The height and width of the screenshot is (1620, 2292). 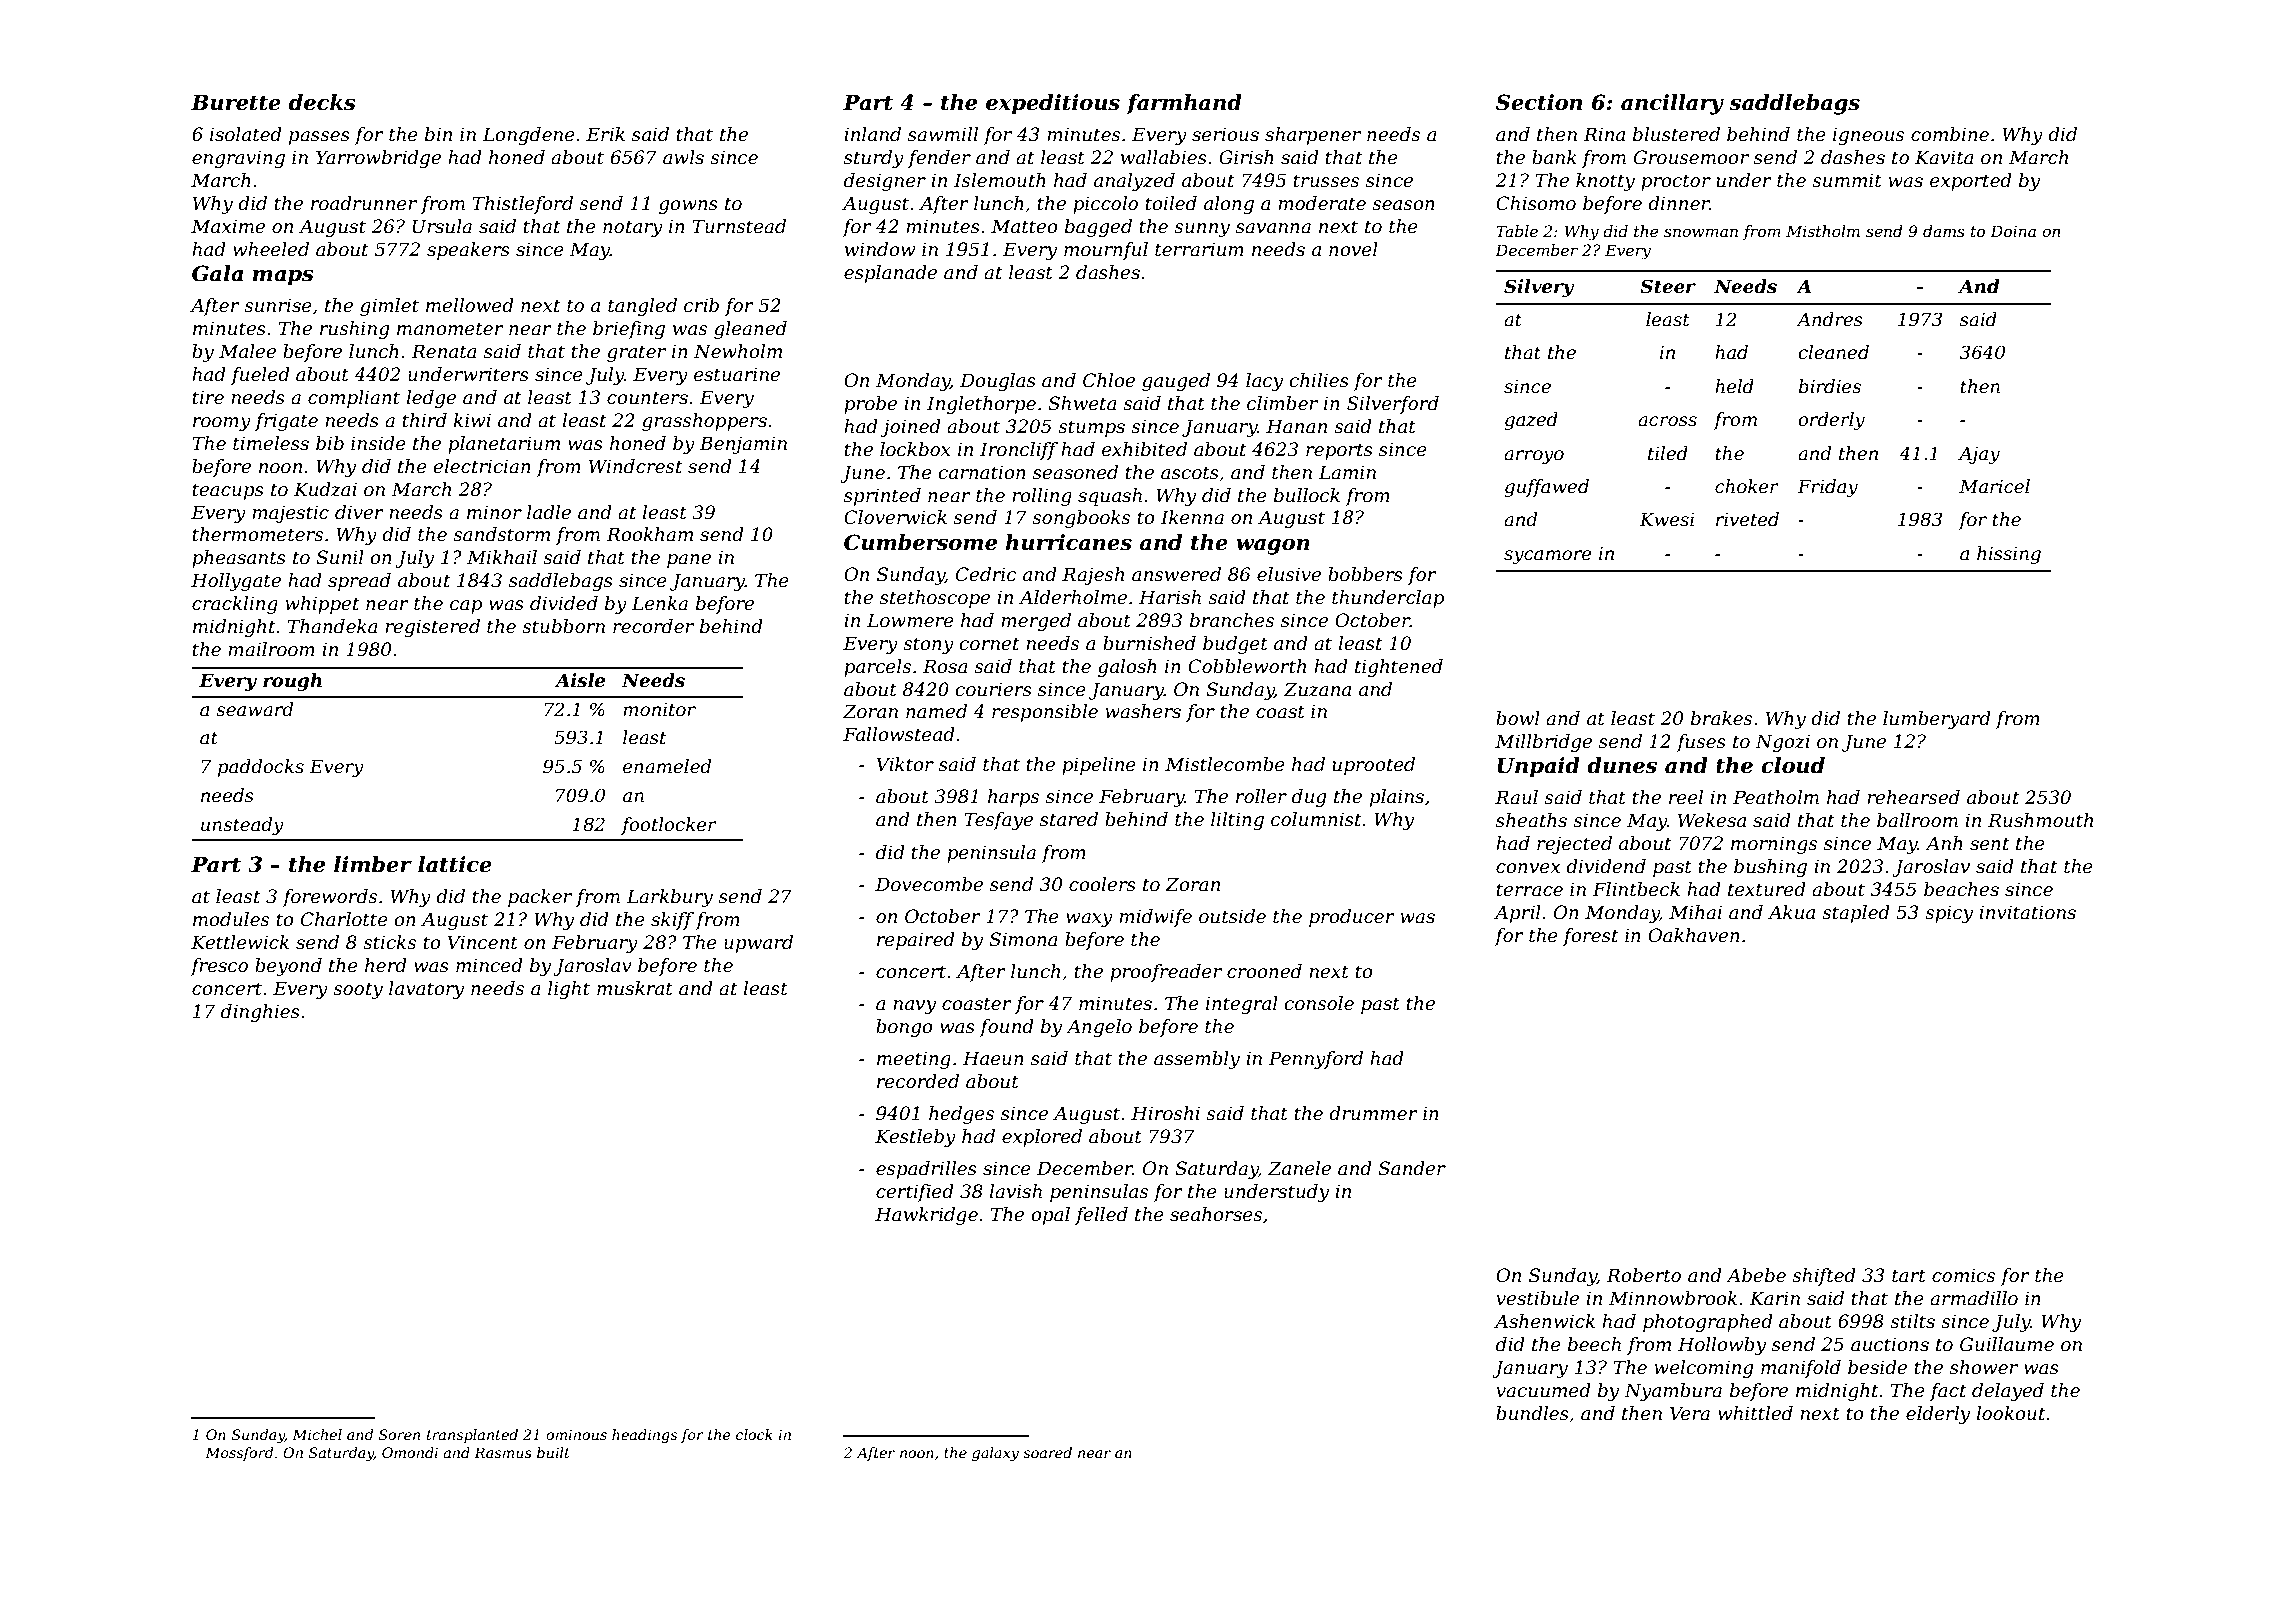 I want to click on expeditious, so click(x=1053, y=104).
